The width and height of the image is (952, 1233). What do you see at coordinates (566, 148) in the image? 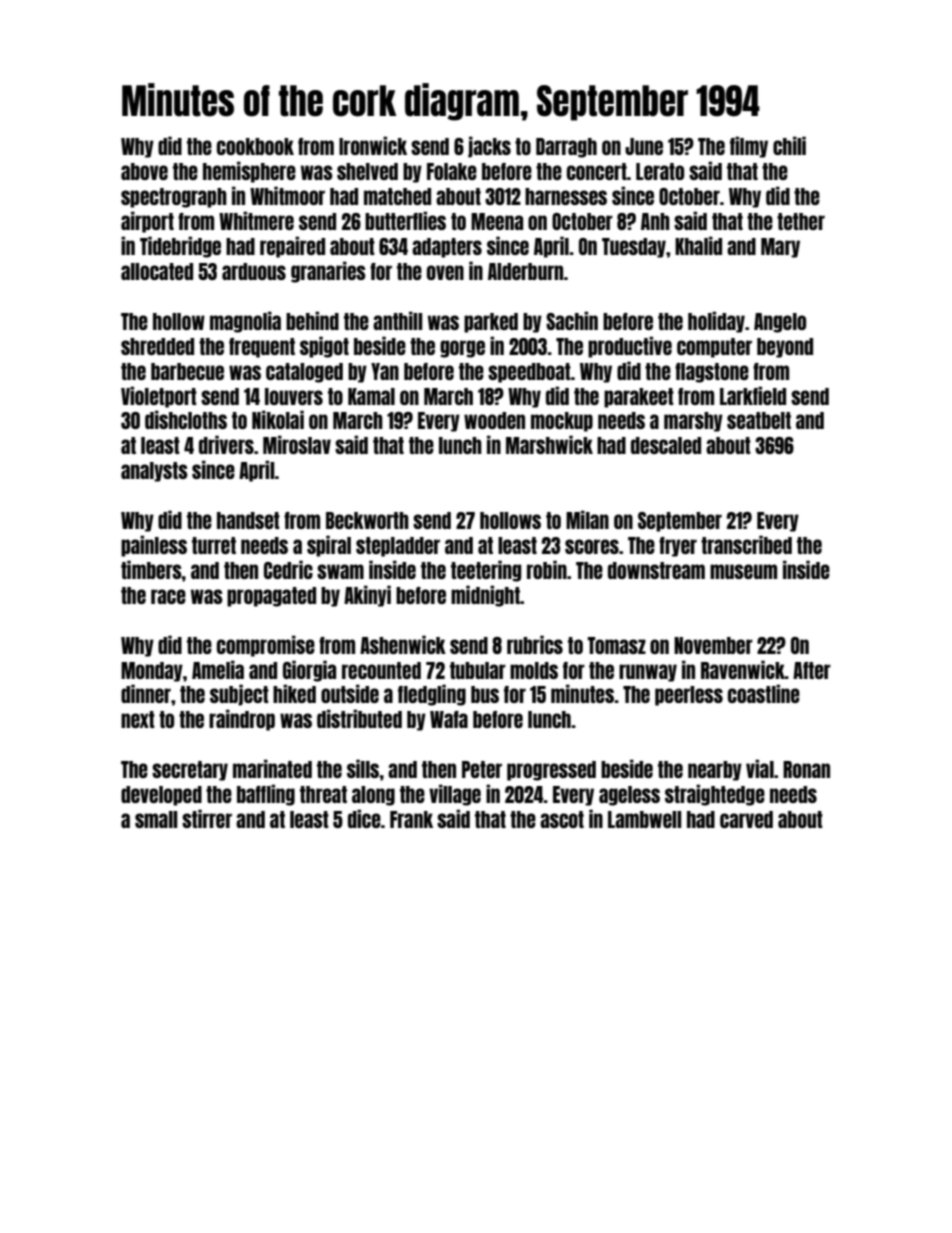
I see `Darragh` at bounding box center [566, 148].
